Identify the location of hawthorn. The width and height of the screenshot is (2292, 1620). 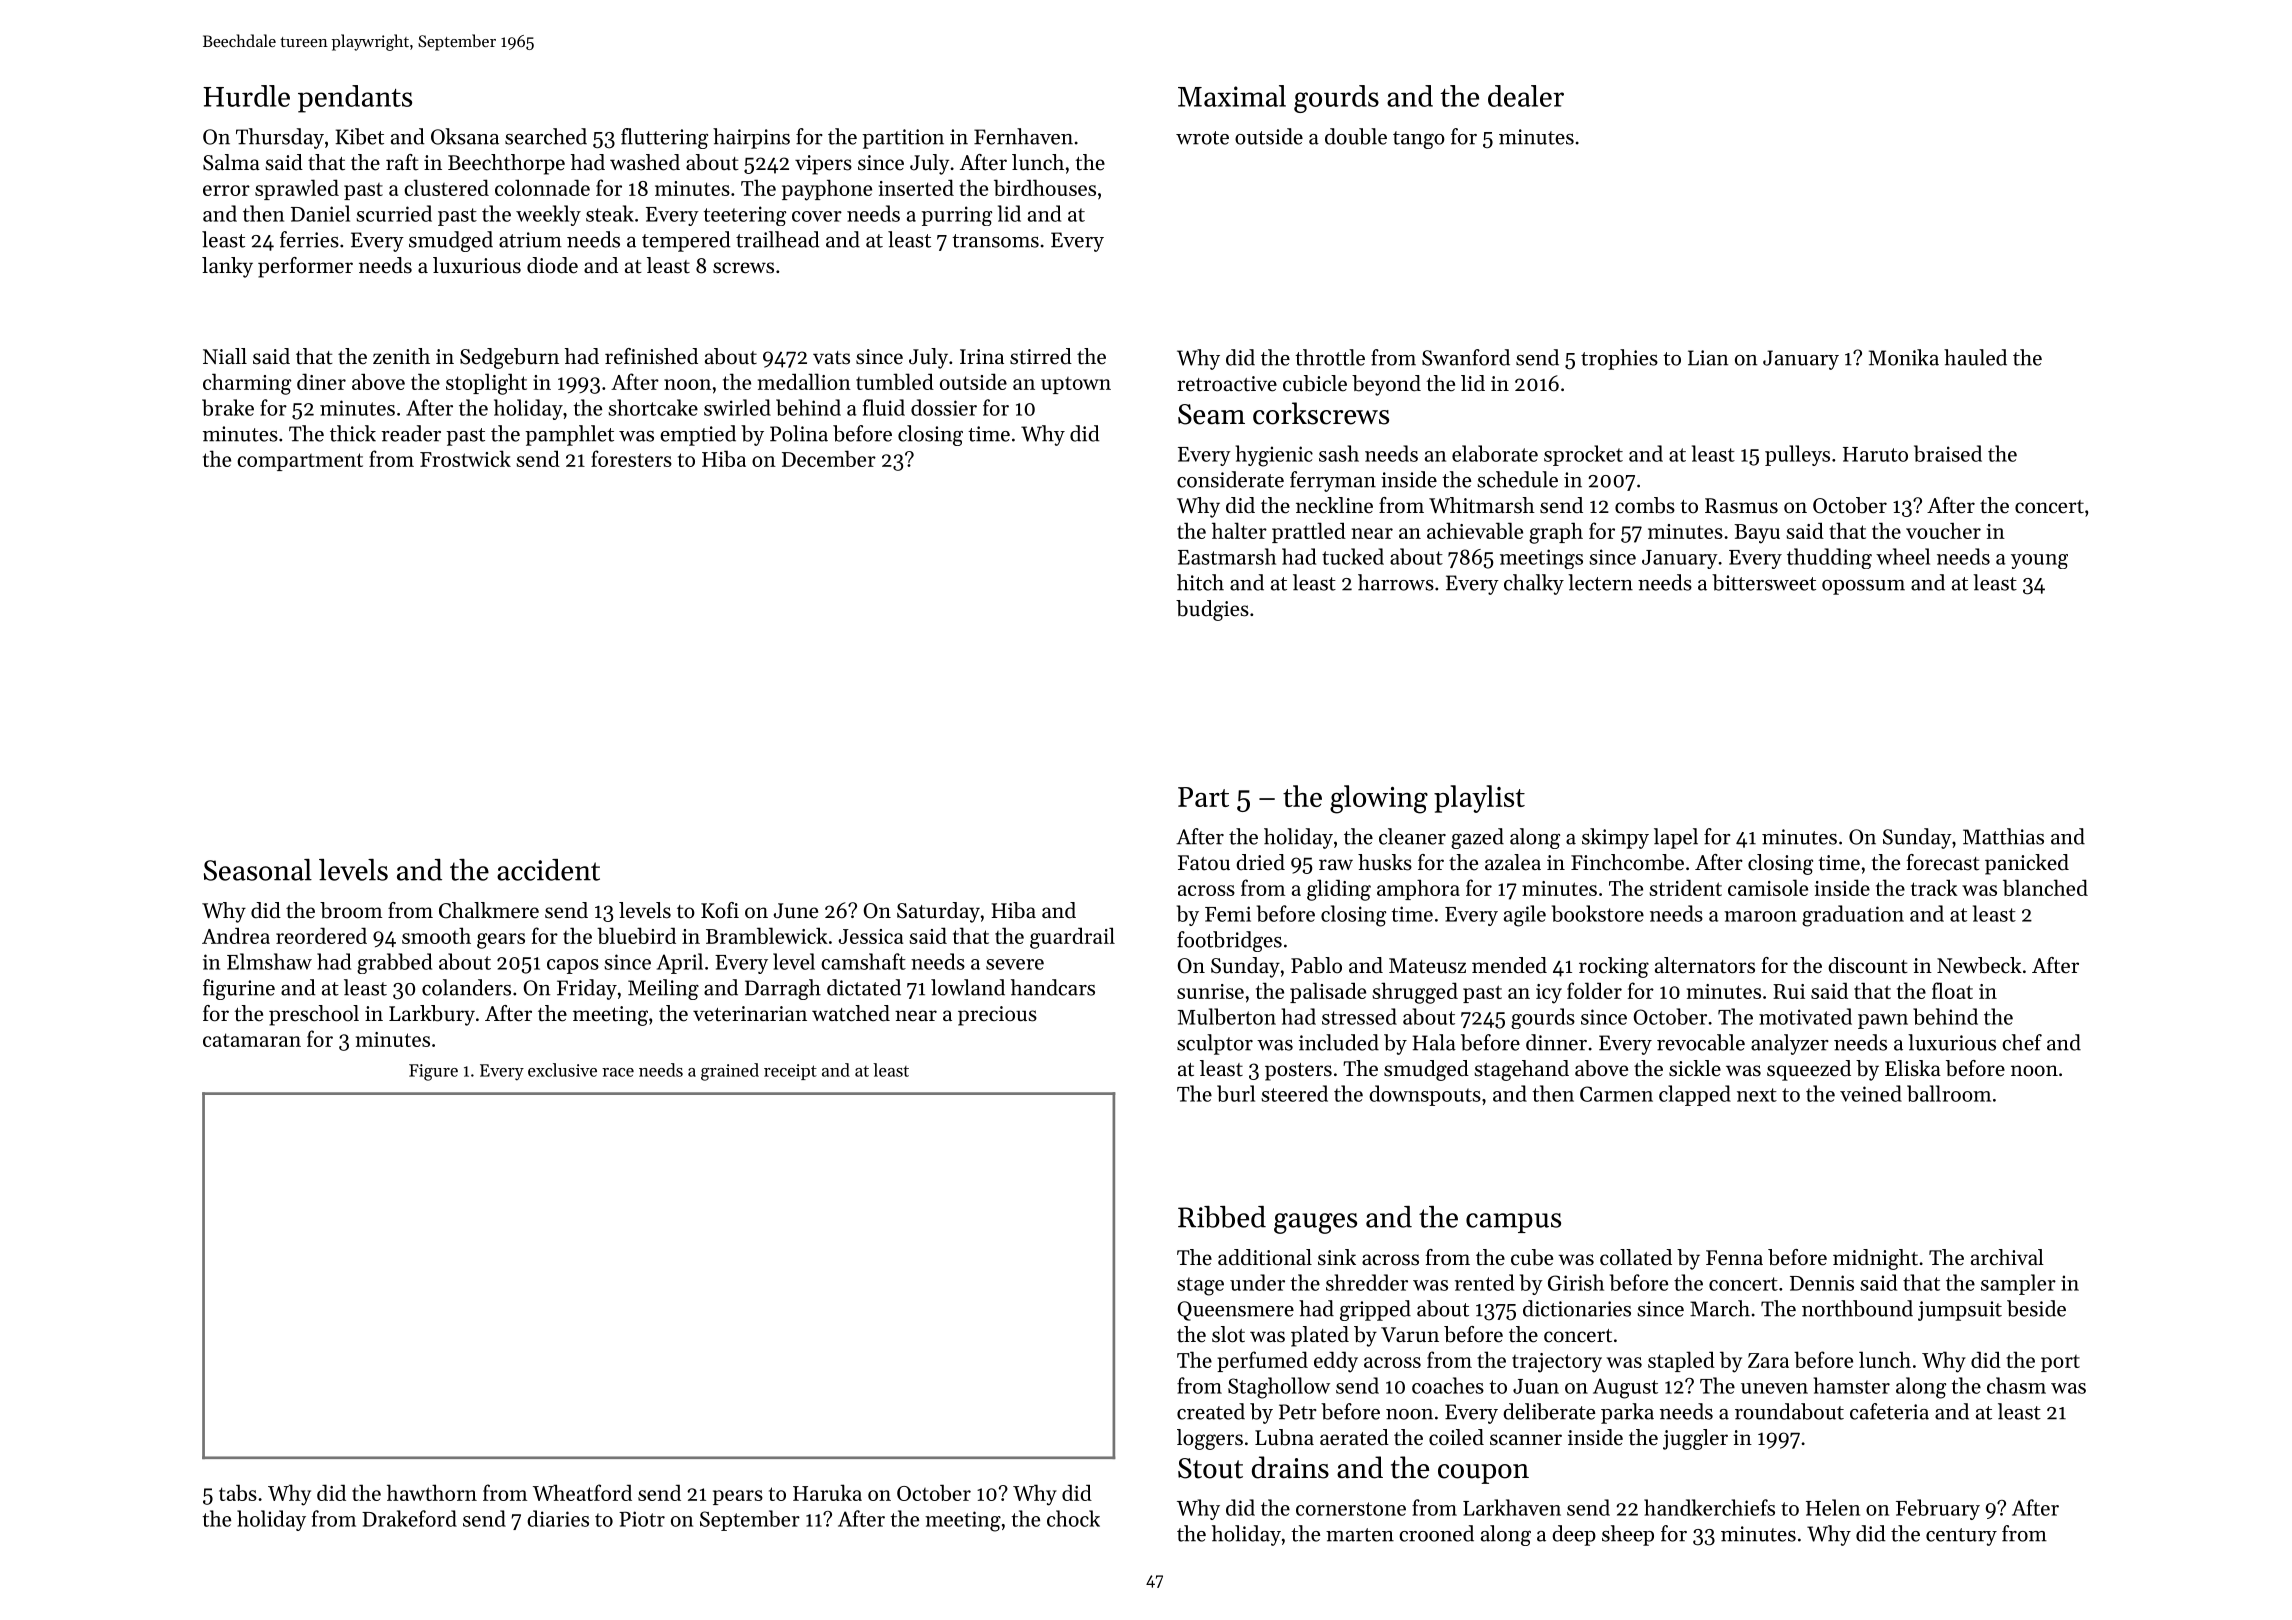
(432, 1492).
